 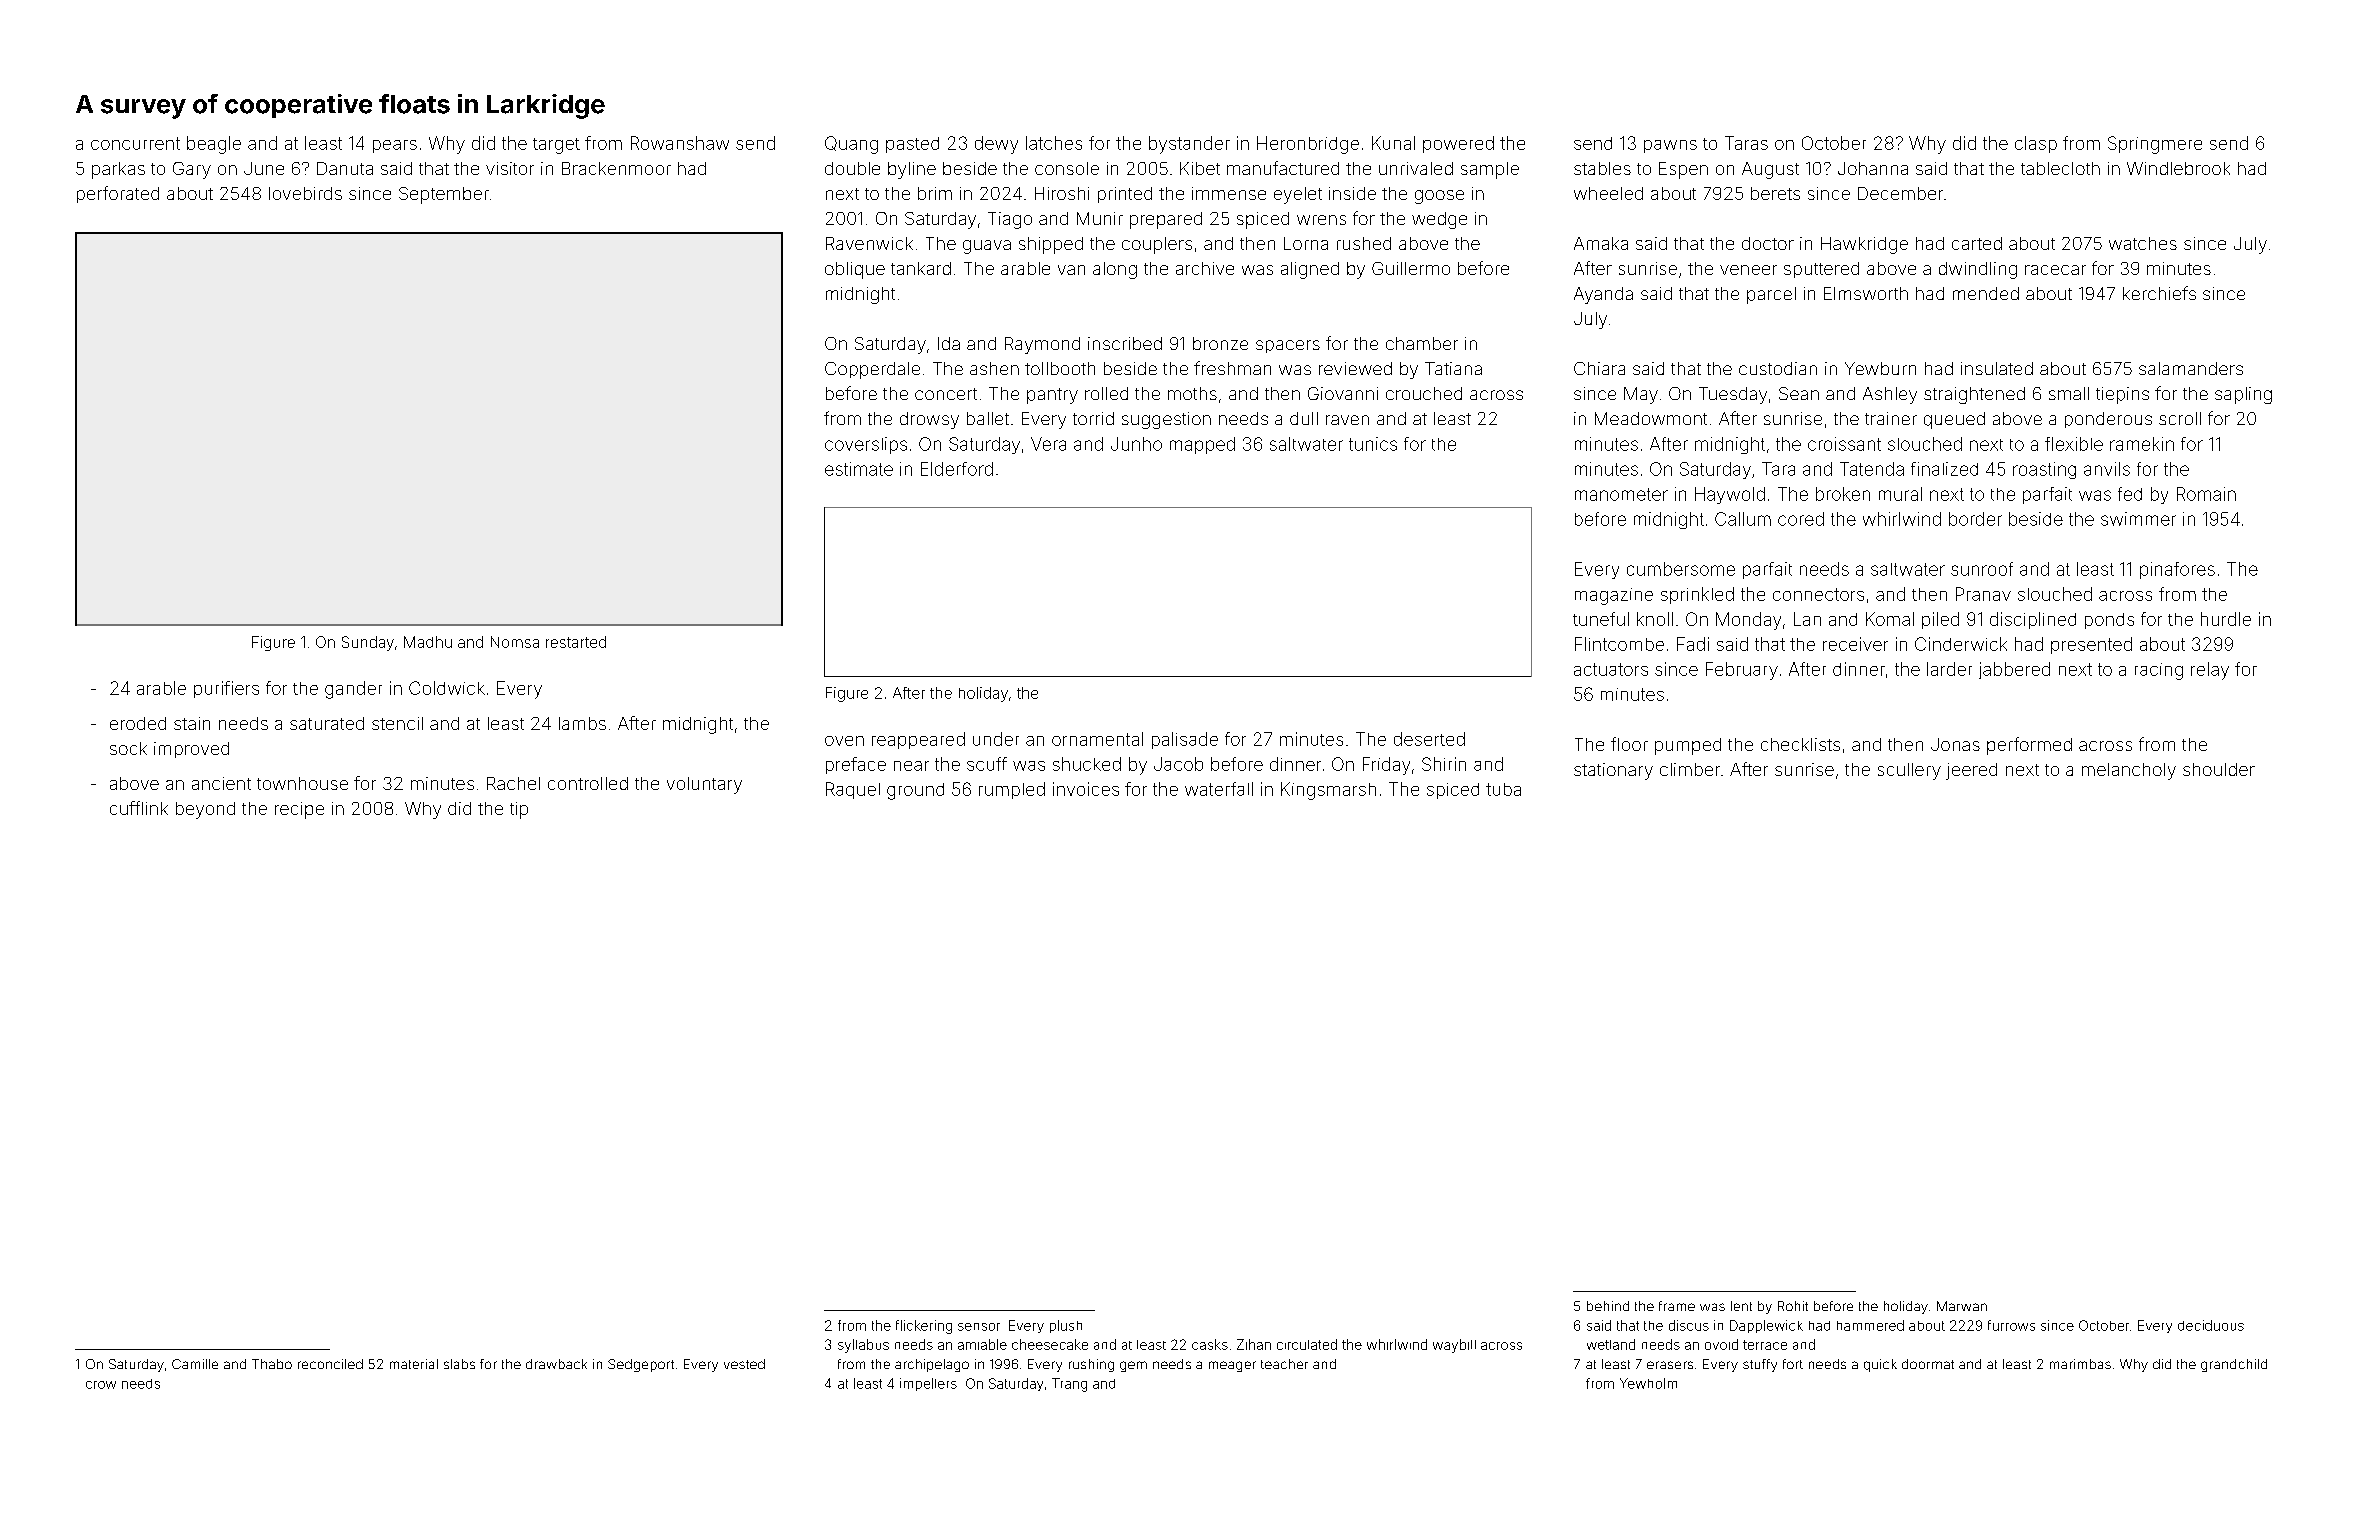 What do you see at coordinates (395, 146) in the document?
I see `pears` at bounding box center [395, 146].
